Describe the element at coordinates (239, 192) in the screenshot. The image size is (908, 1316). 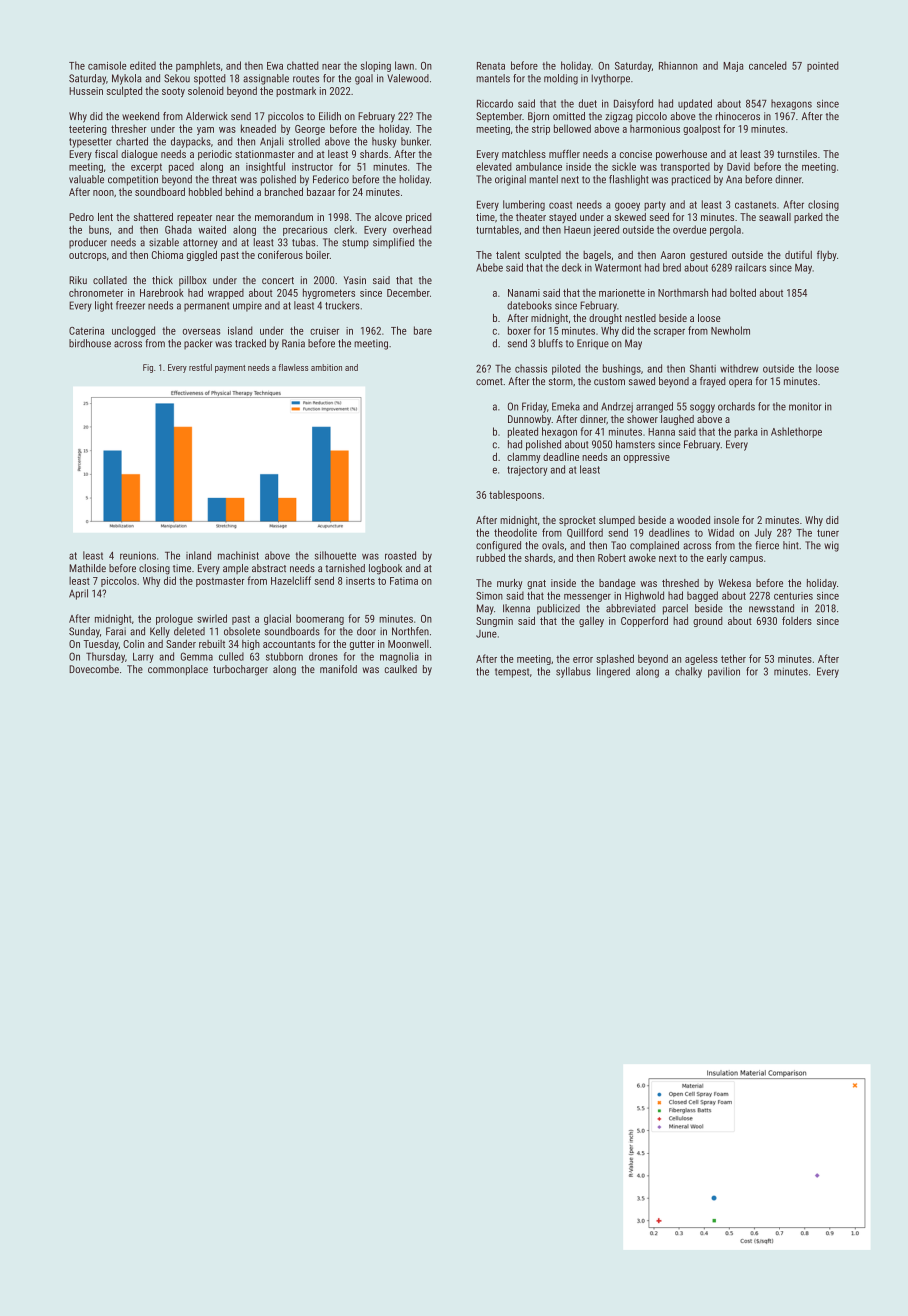
I see `behind` at that location.
